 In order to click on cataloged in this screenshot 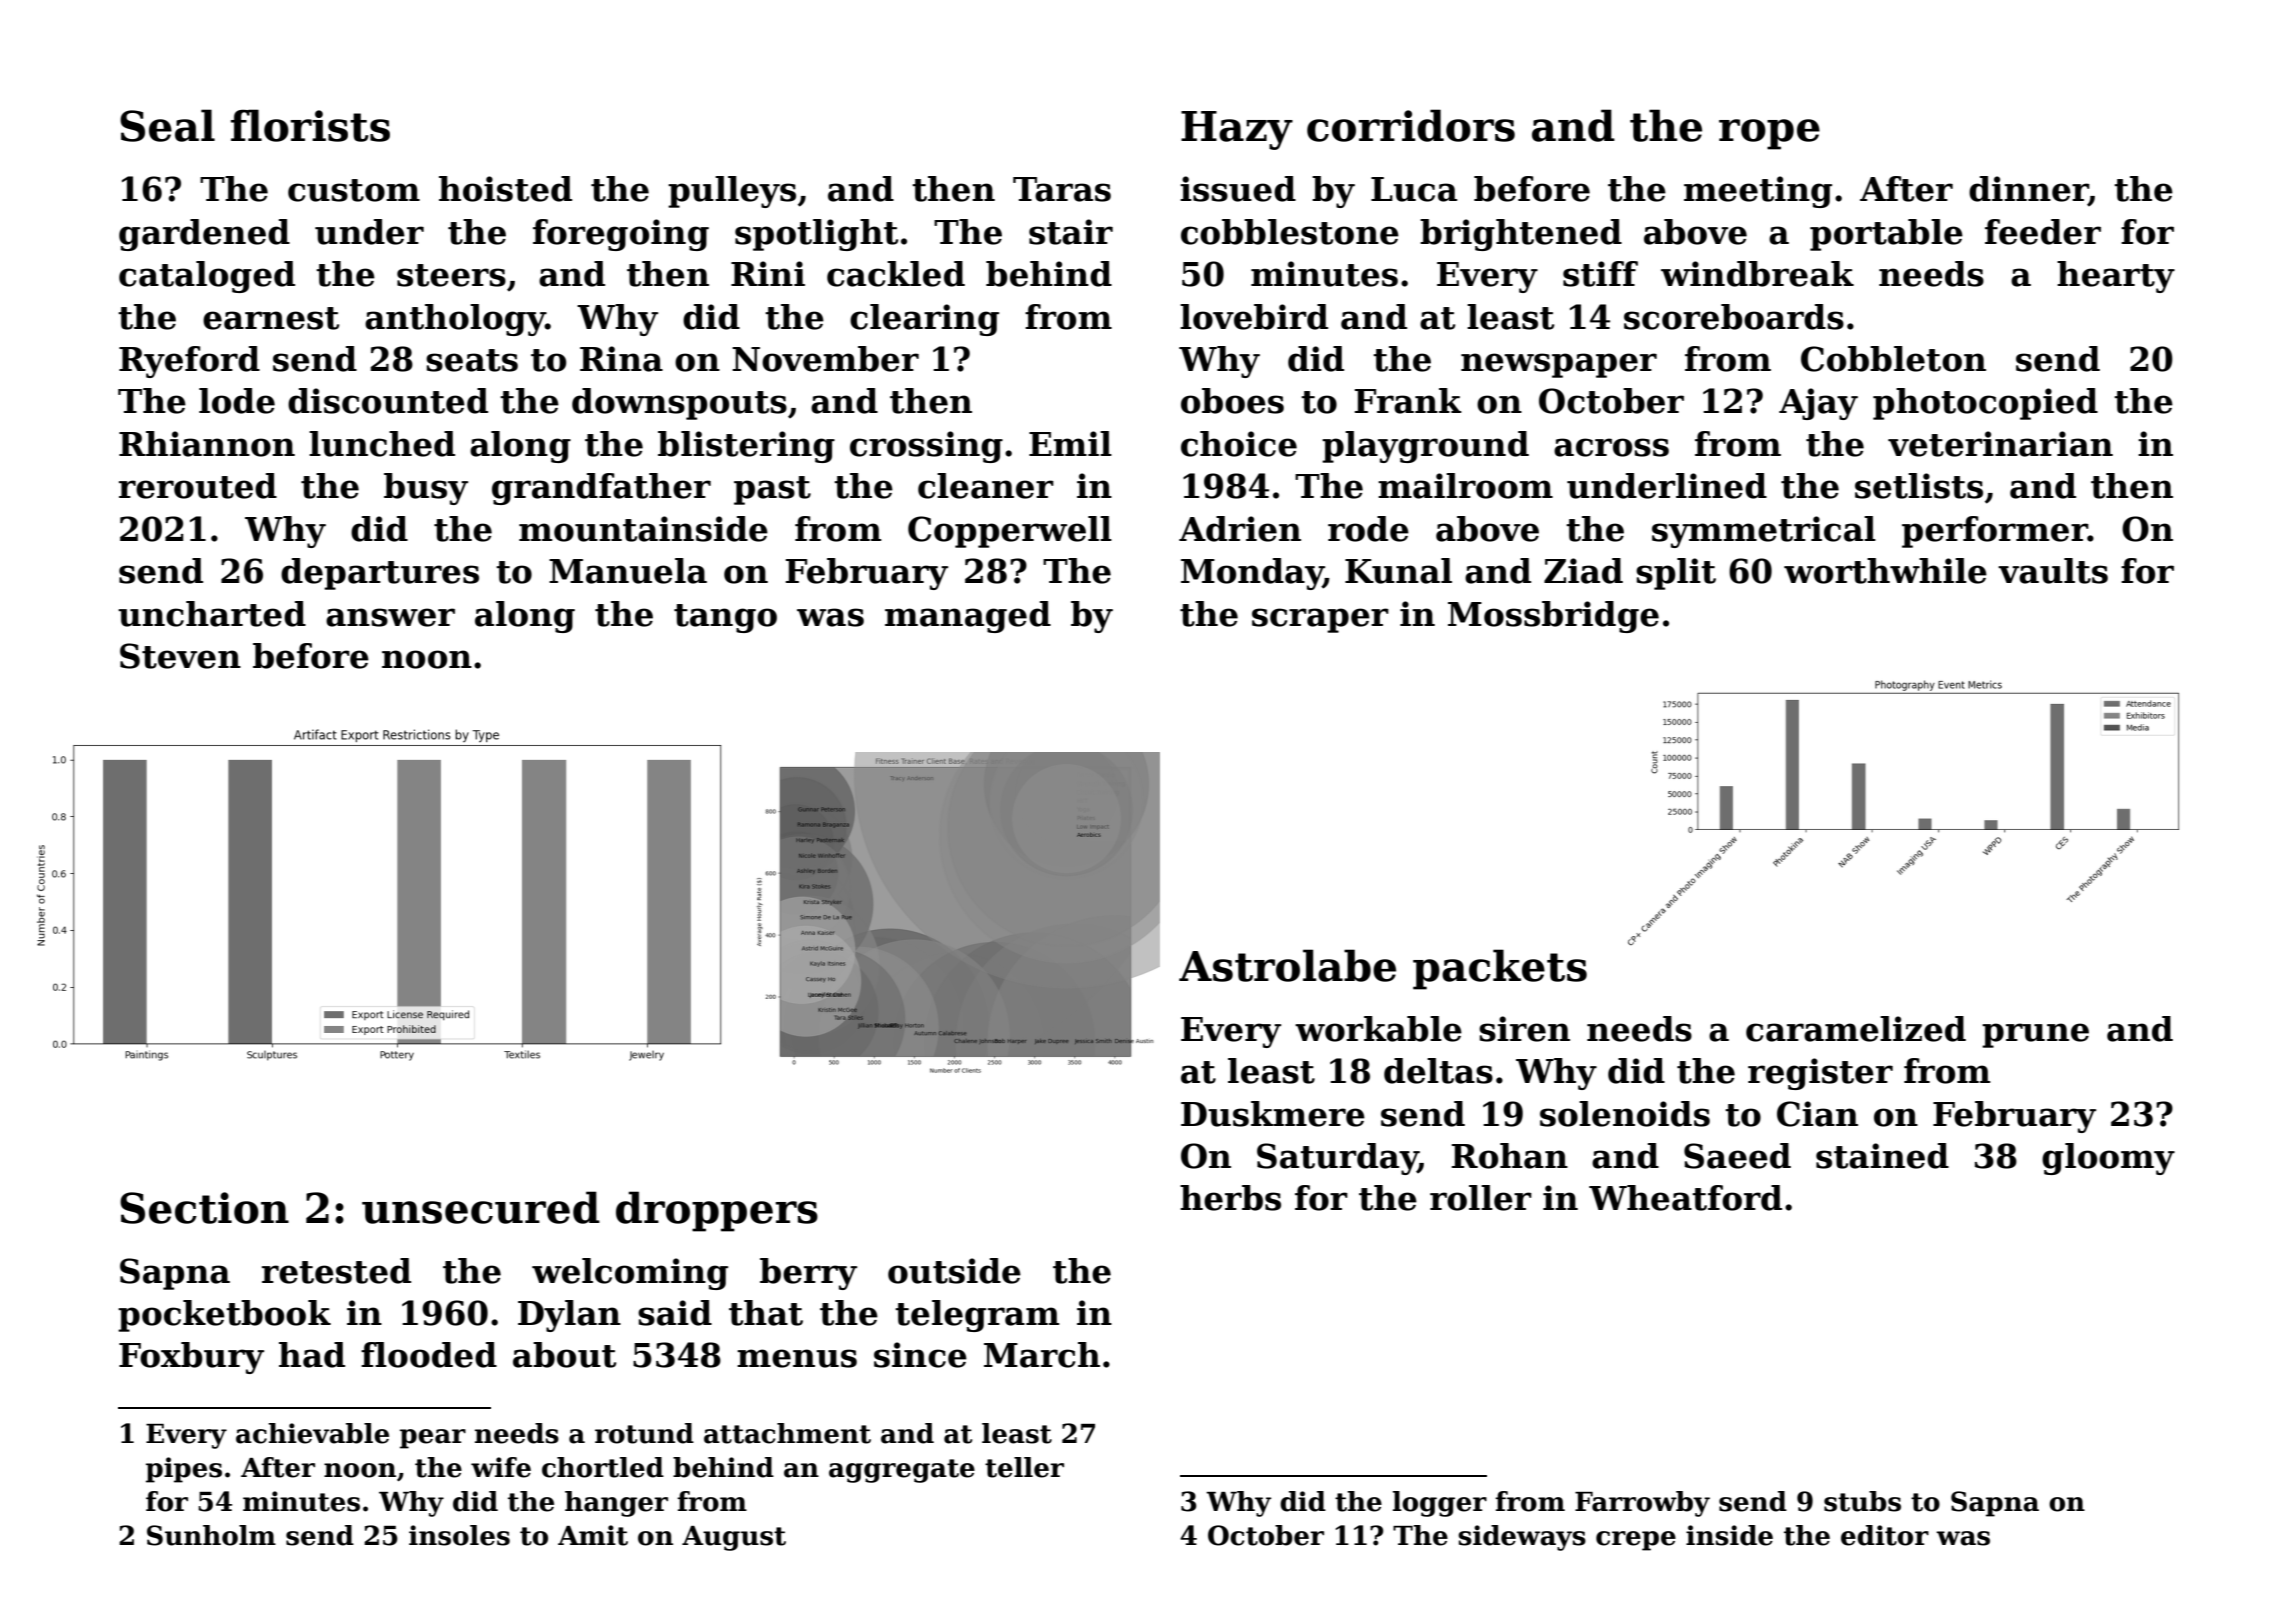, I will do `click(207, 277)`.
